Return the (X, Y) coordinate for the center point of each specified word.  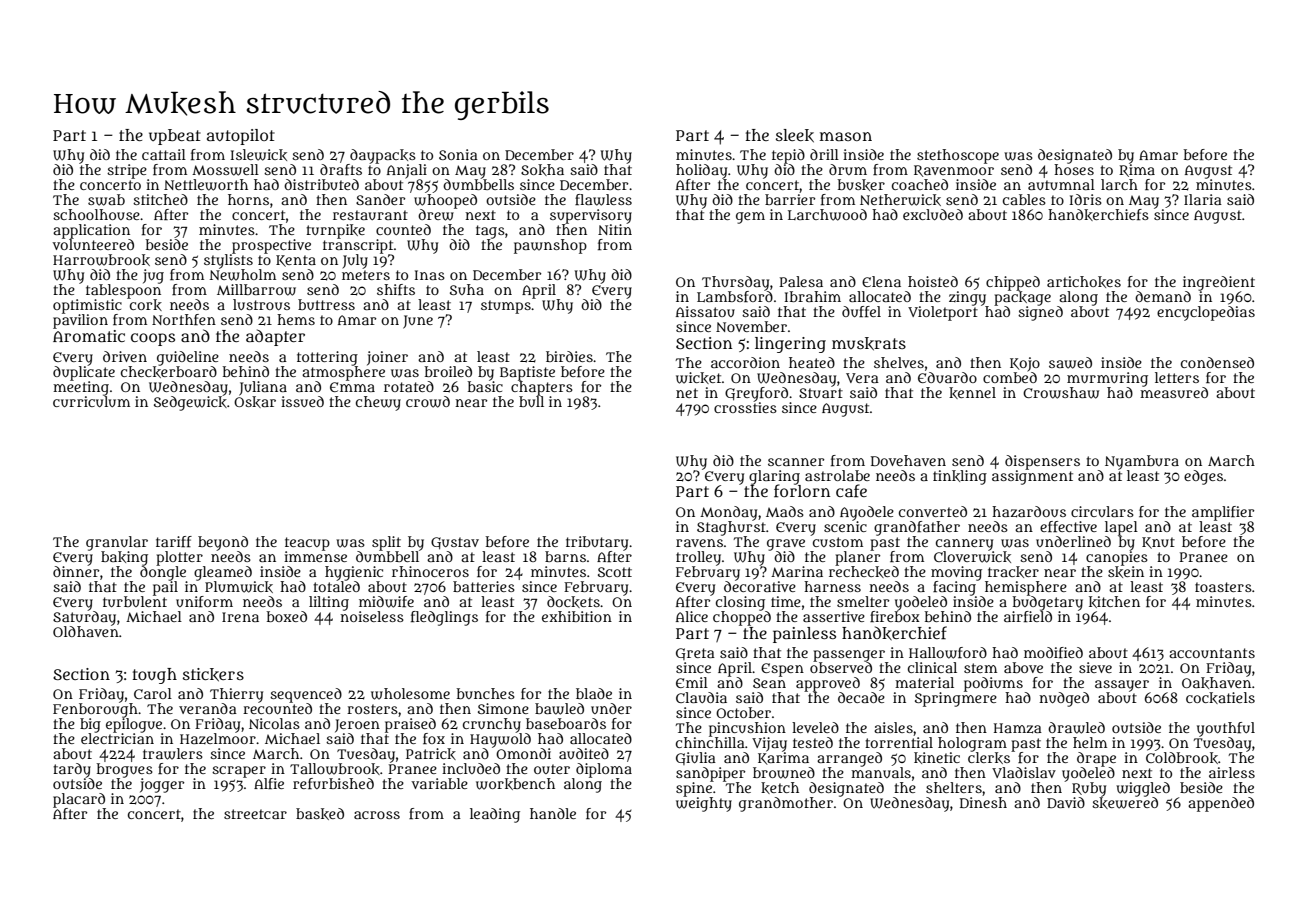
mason (846, 136)
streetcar (255, 814)
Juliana (263, 388)
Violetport (943, 313)
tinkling (960, 477)
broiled (448, 371)
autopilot (241, 137)
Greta (695, 654)
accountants (1212, 653)
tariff (174, 541)
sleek (795, 136)
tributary (597, 543)
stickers (213, 675)
